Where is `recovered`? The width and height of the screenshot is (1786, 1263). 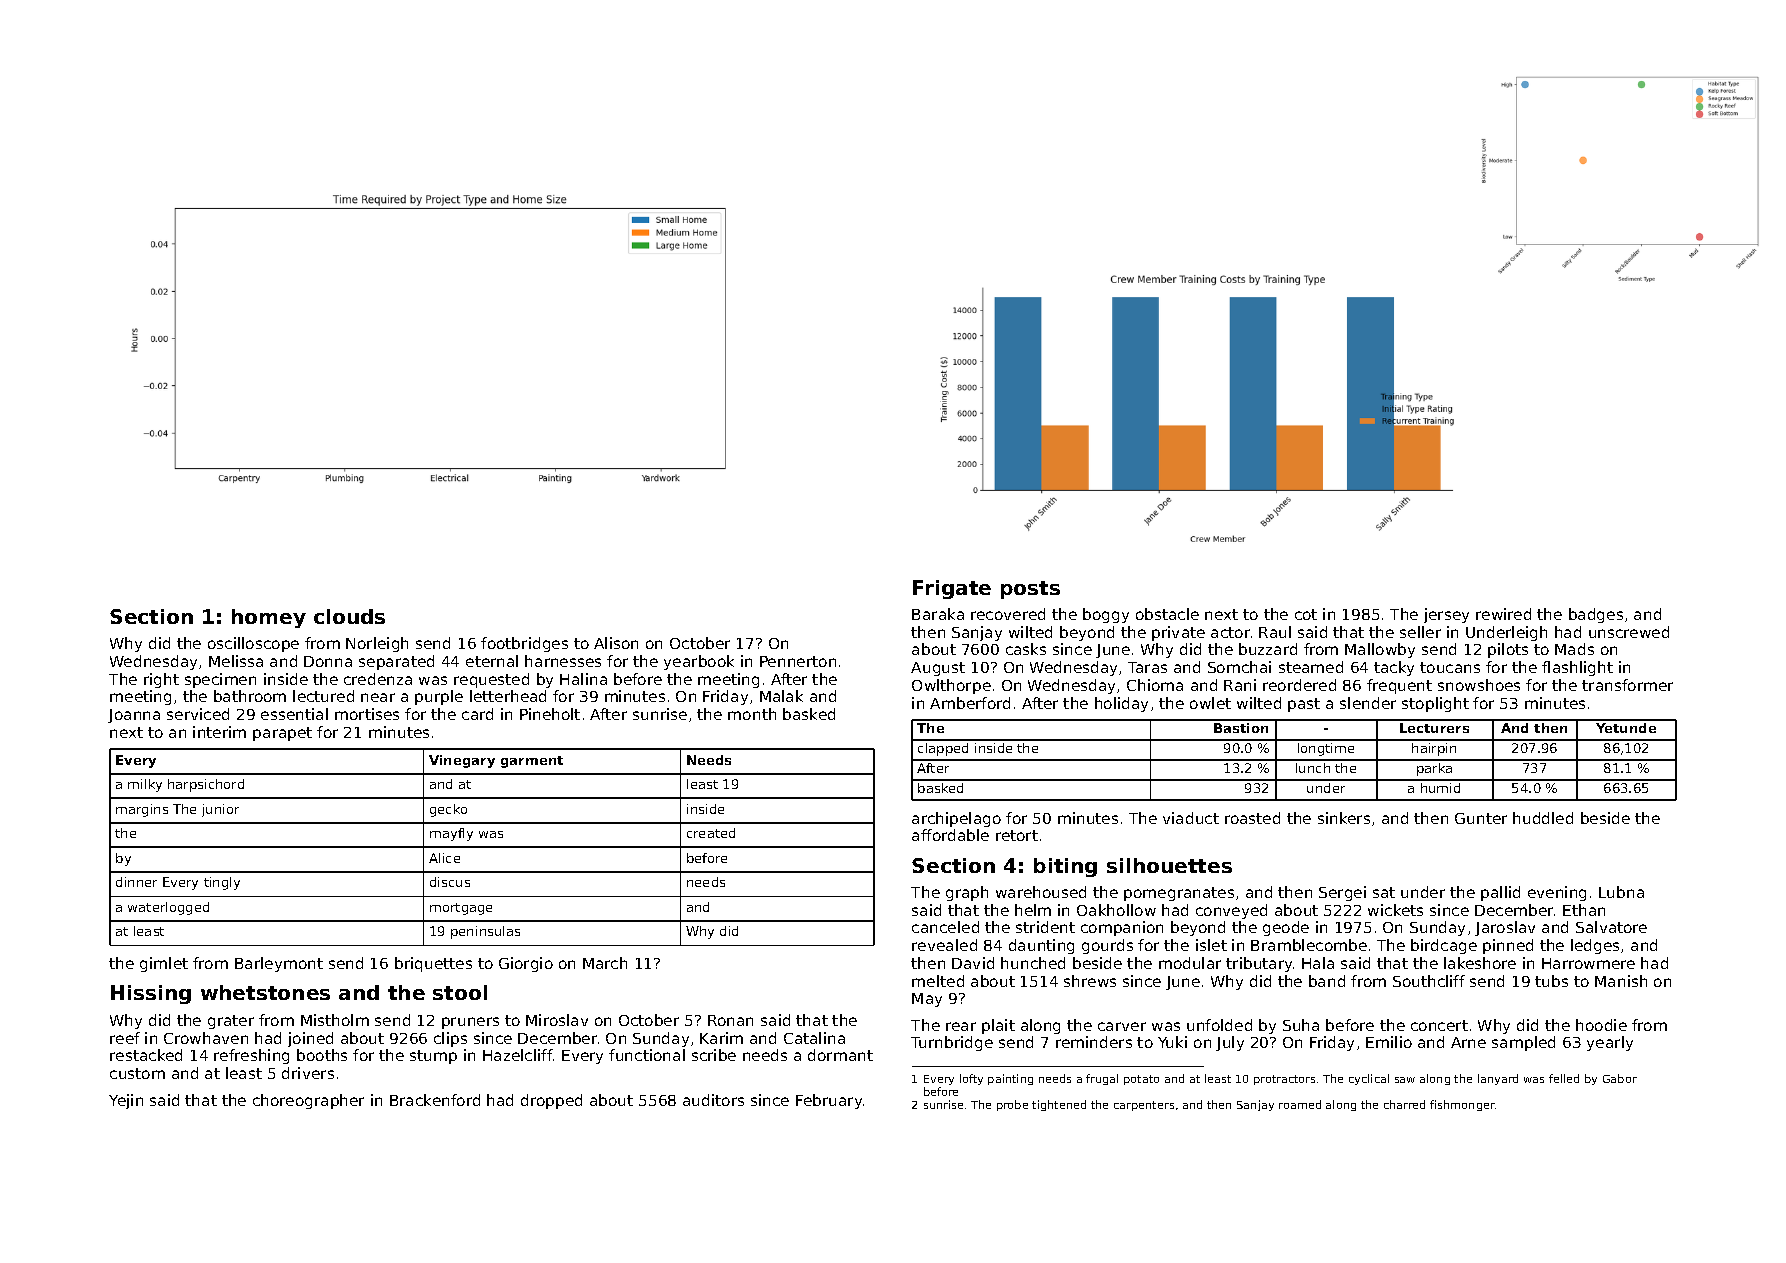
recovered is located at coordinates (1008, 614).
